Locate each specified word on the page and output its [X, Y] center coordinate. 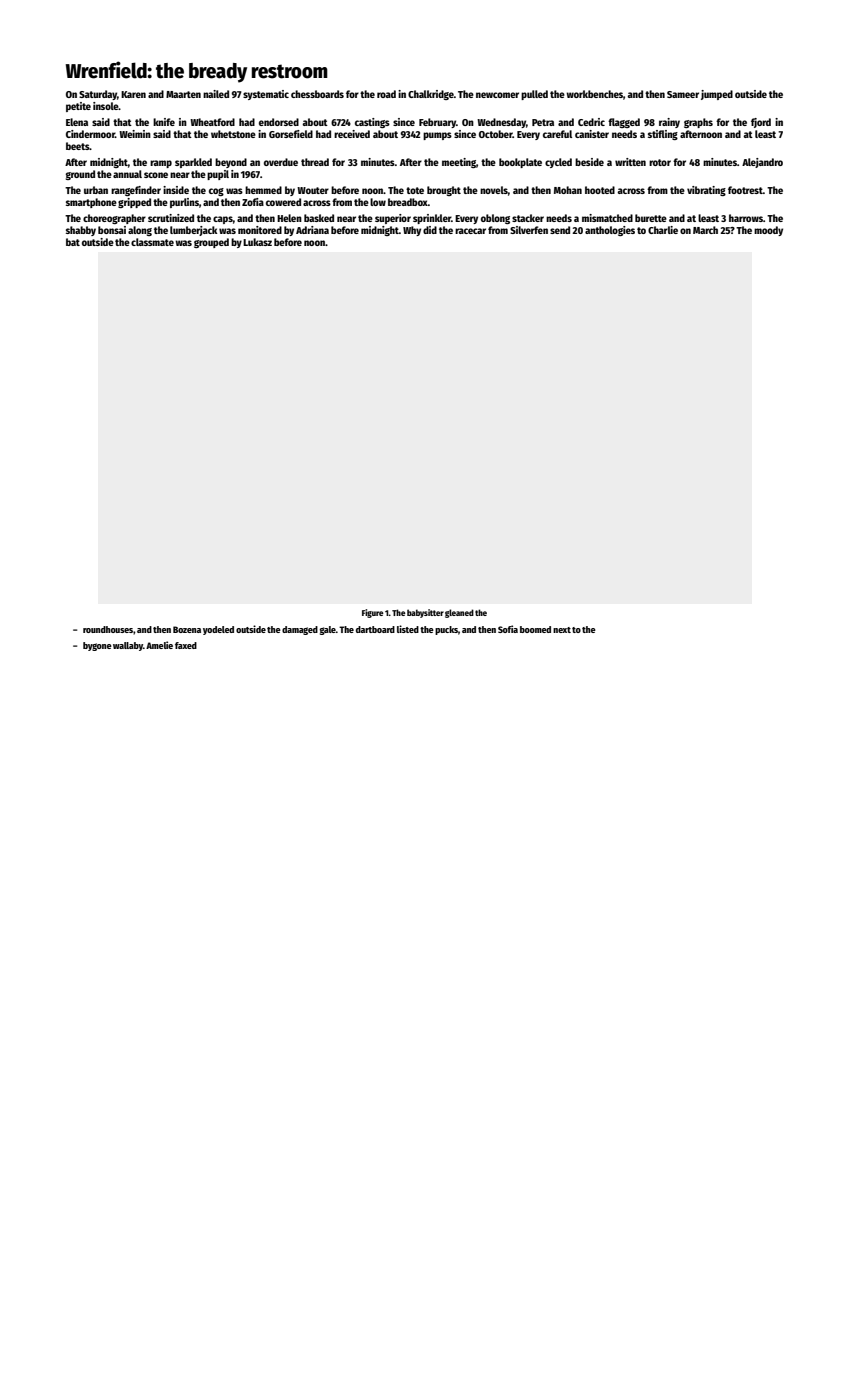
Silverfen [529, 230]
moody [768, 231]
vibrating [706, 191]
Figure [373, 613]
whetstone [233, 134]
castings [372, 123]
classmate [152, 242]
